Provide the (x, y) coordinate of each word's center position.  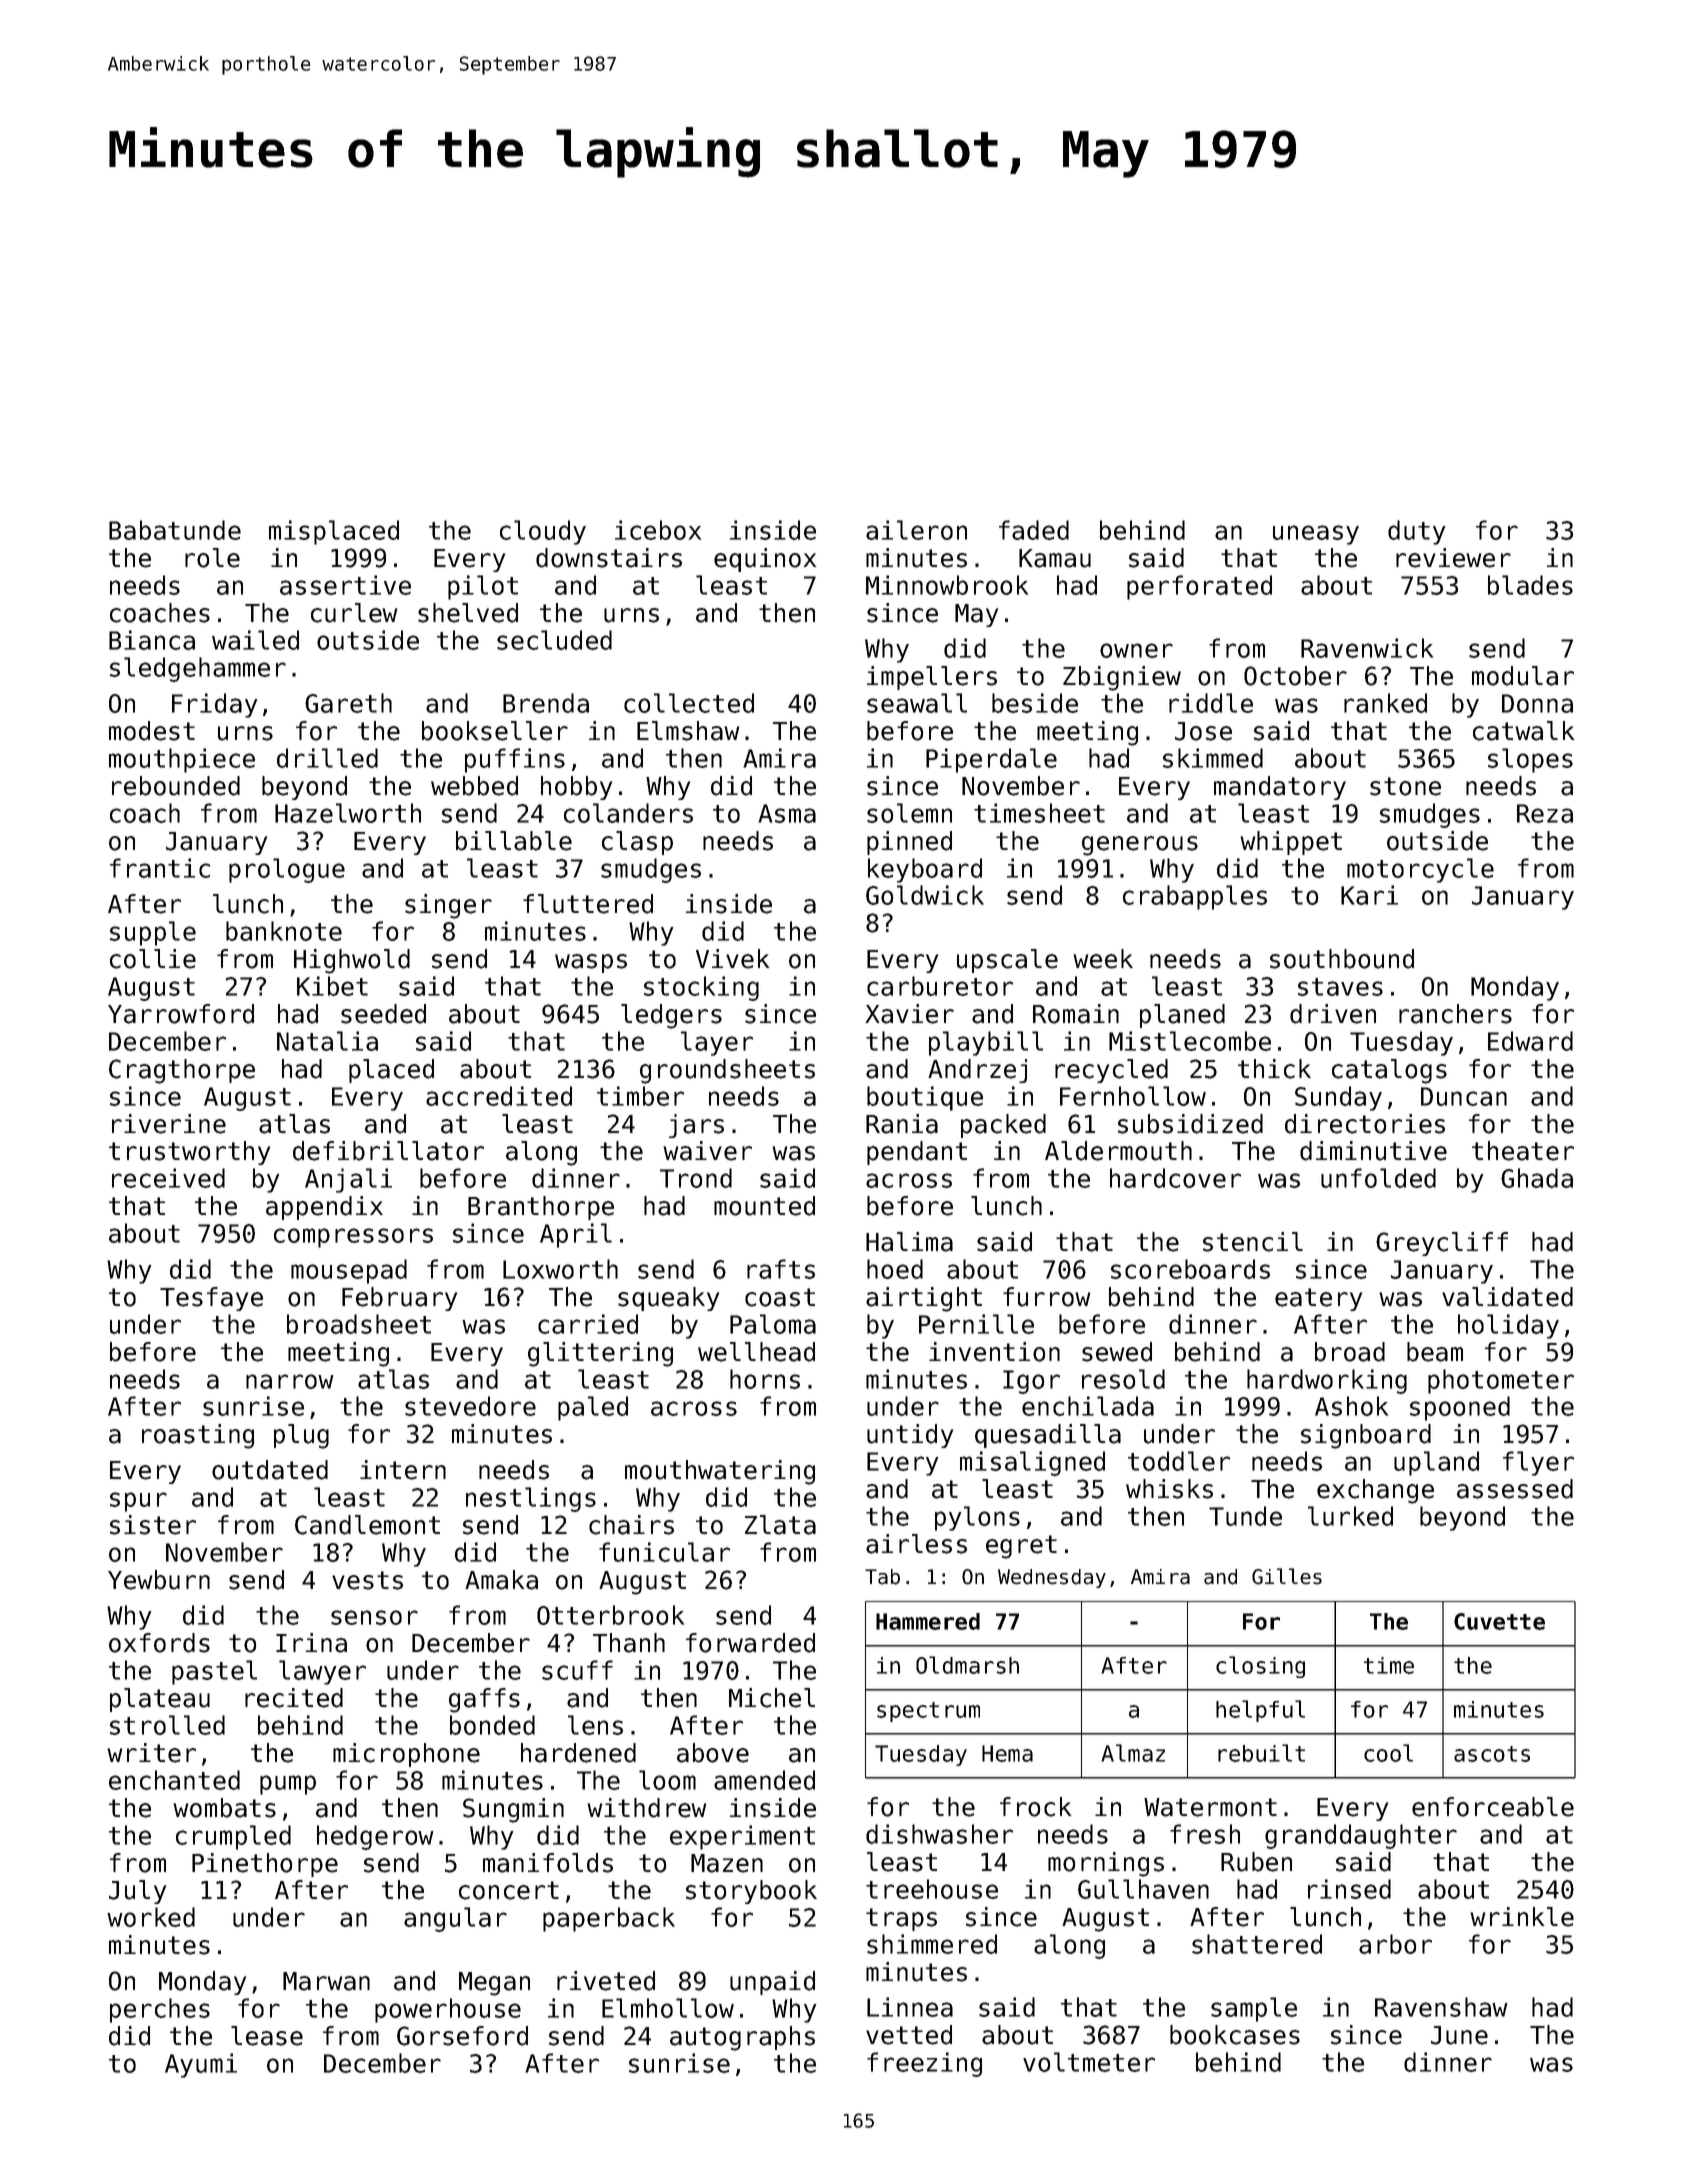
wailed (255, 640)
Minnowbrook (947, 585)
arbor (1395, 1944)
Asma (787, 813)
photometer (1501, 1381)
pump (288, 1785)
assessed (1515, 1489)
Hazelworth (348, 813)
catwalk (1523, 731)
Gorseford (462, 2036)
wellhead (756, 1352)
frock (1035, 1807)
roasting (198, 1436)
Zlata (780, 1525)
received (168, 1178)
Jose (1203, 731)
